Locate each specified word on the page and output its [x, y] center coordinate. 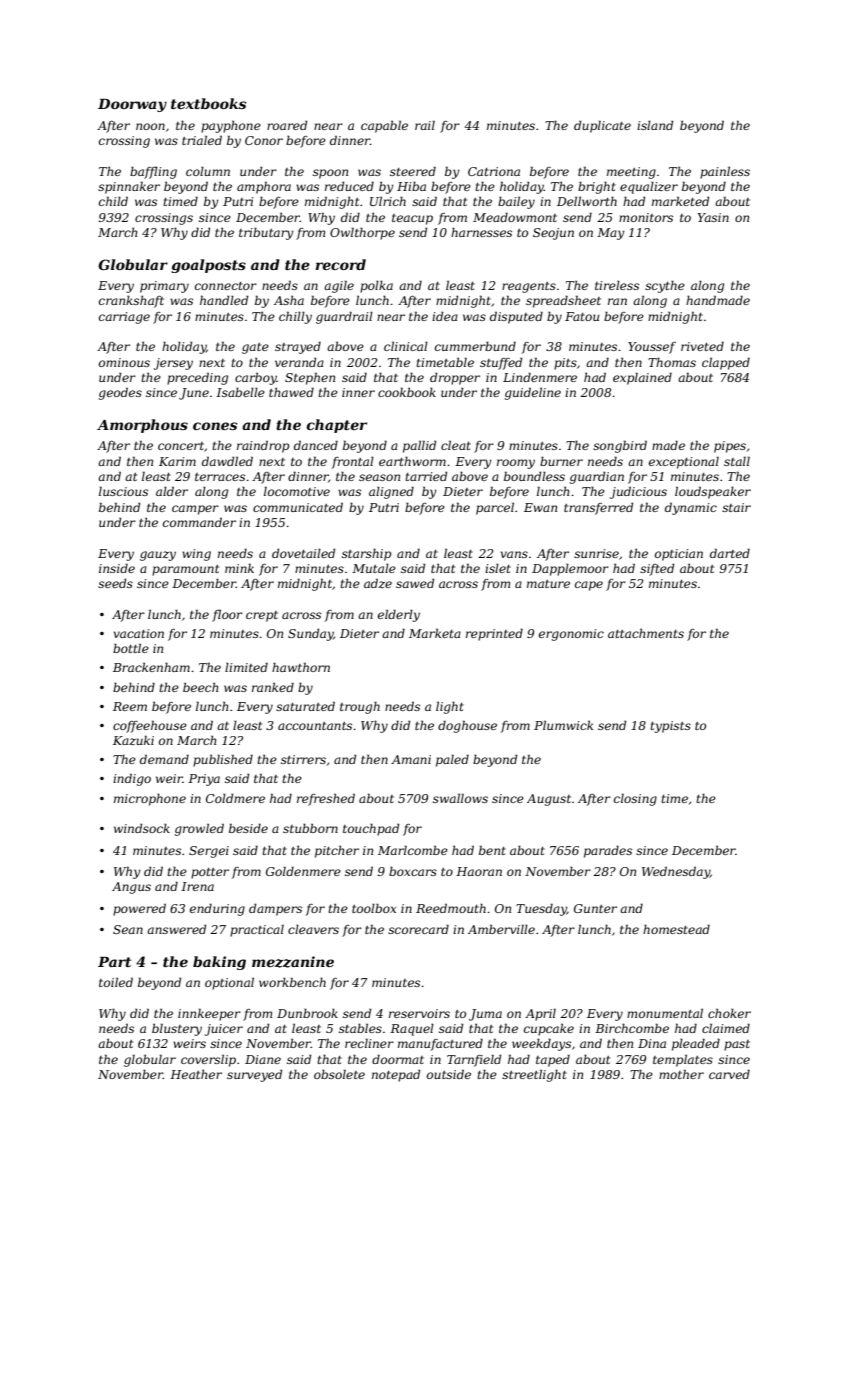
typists [670, 727]
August [549, 800]
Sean [128, 929]
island [655, 125]
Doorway [132, 105]
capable [384, 127]
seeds [115, 583]
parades [608, 851]
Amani [411, 759]
